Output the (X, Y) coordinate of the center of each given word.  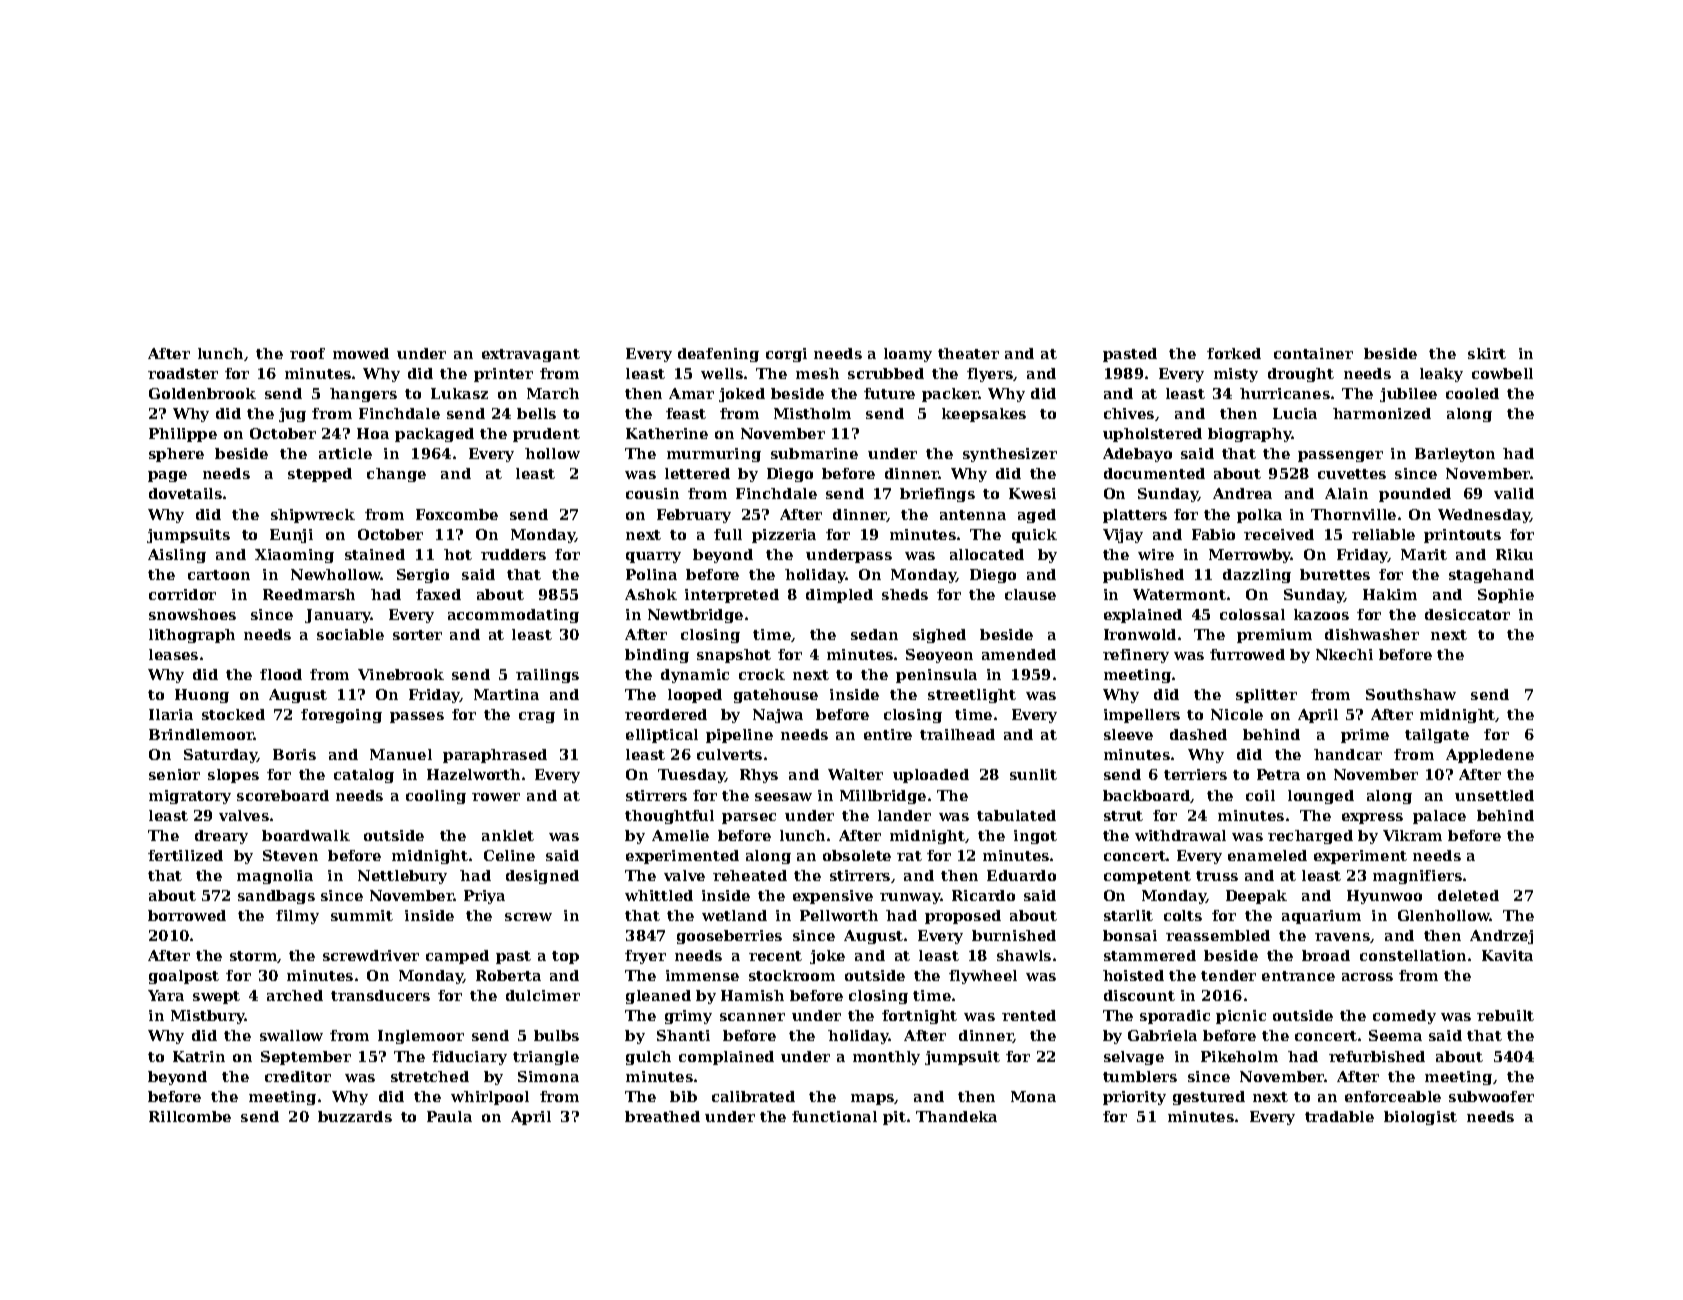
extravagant (531, 355)
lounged (1321, 797)
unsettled (1494, 795)
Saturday (220, 756)
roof (307, 353)
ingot (1035, 837)
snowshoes (192, 614)
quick (1034, 536)
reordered (666, 714)
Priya (484, 897)
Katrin (199, 1056)
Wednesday (1484, 516)
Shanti (683, 1035)
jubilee (1408, 395)
